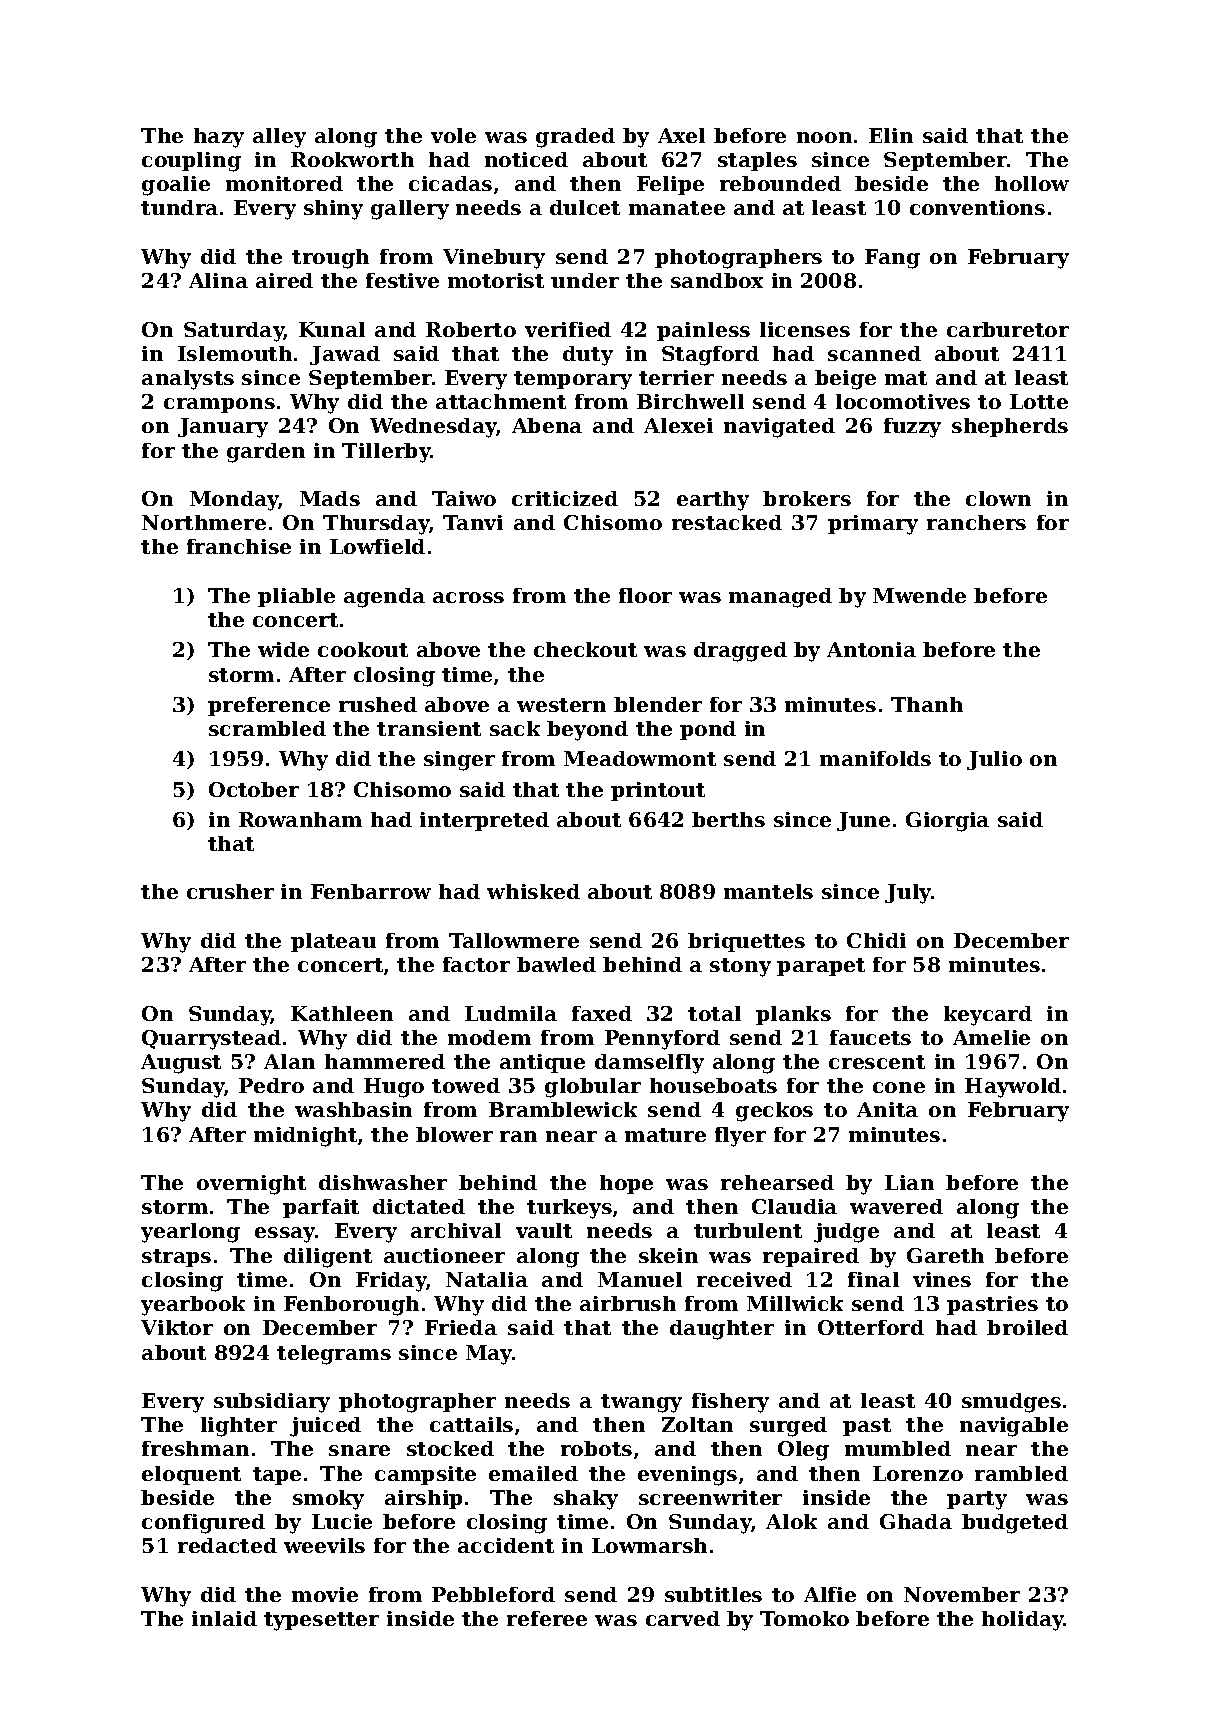 This screenshot has height=1713, width=1211. What do you see at coordinates (352, 159) in the screenshot?
I see `Rookworth` at bounding box center [352, 159].
